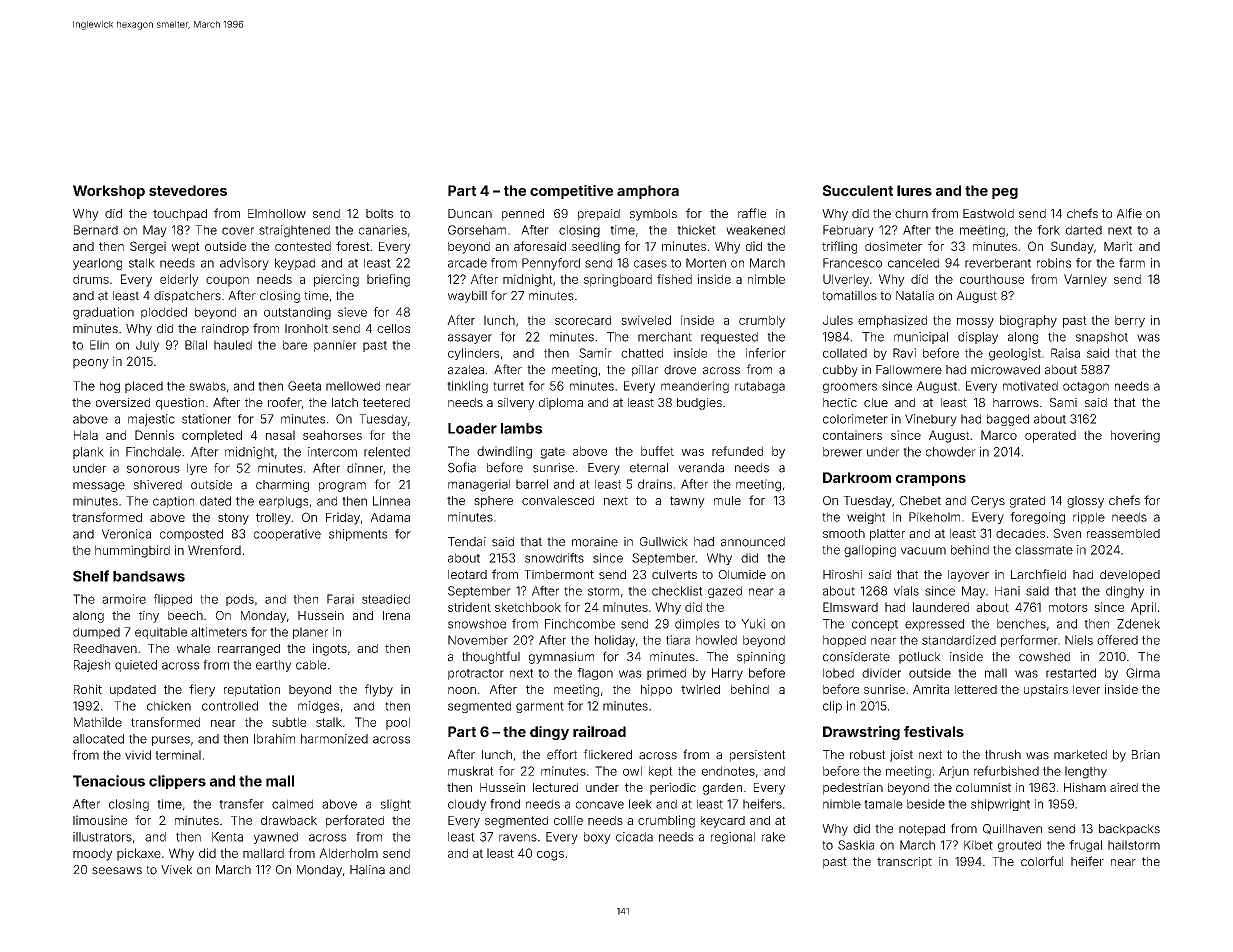 This document has height=952, width=1233. I want to click on program, so click(342, 487).
